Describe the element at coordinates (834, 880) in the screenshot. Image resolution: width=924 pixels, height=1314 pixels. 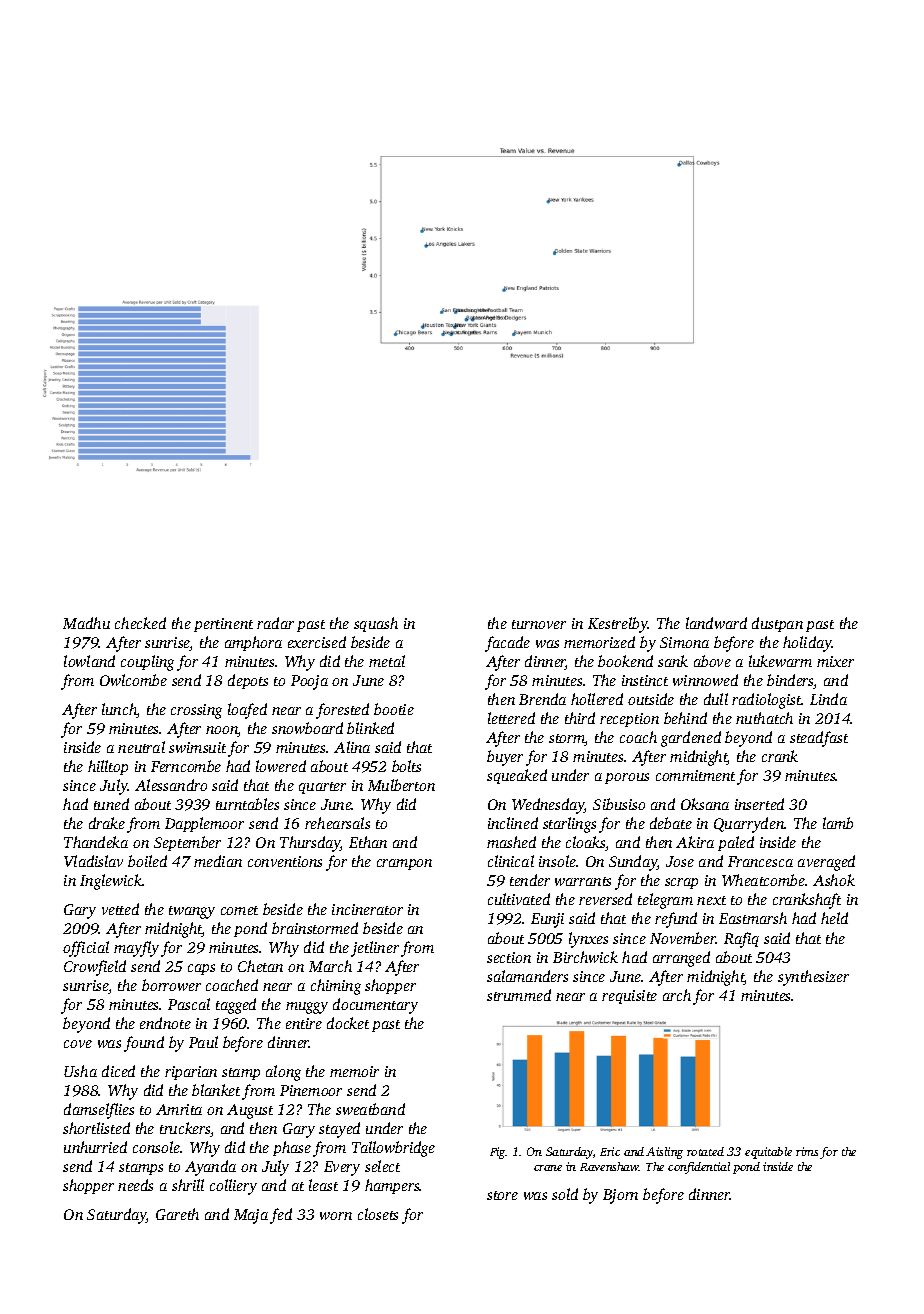
I see `Ashok` at that location.
